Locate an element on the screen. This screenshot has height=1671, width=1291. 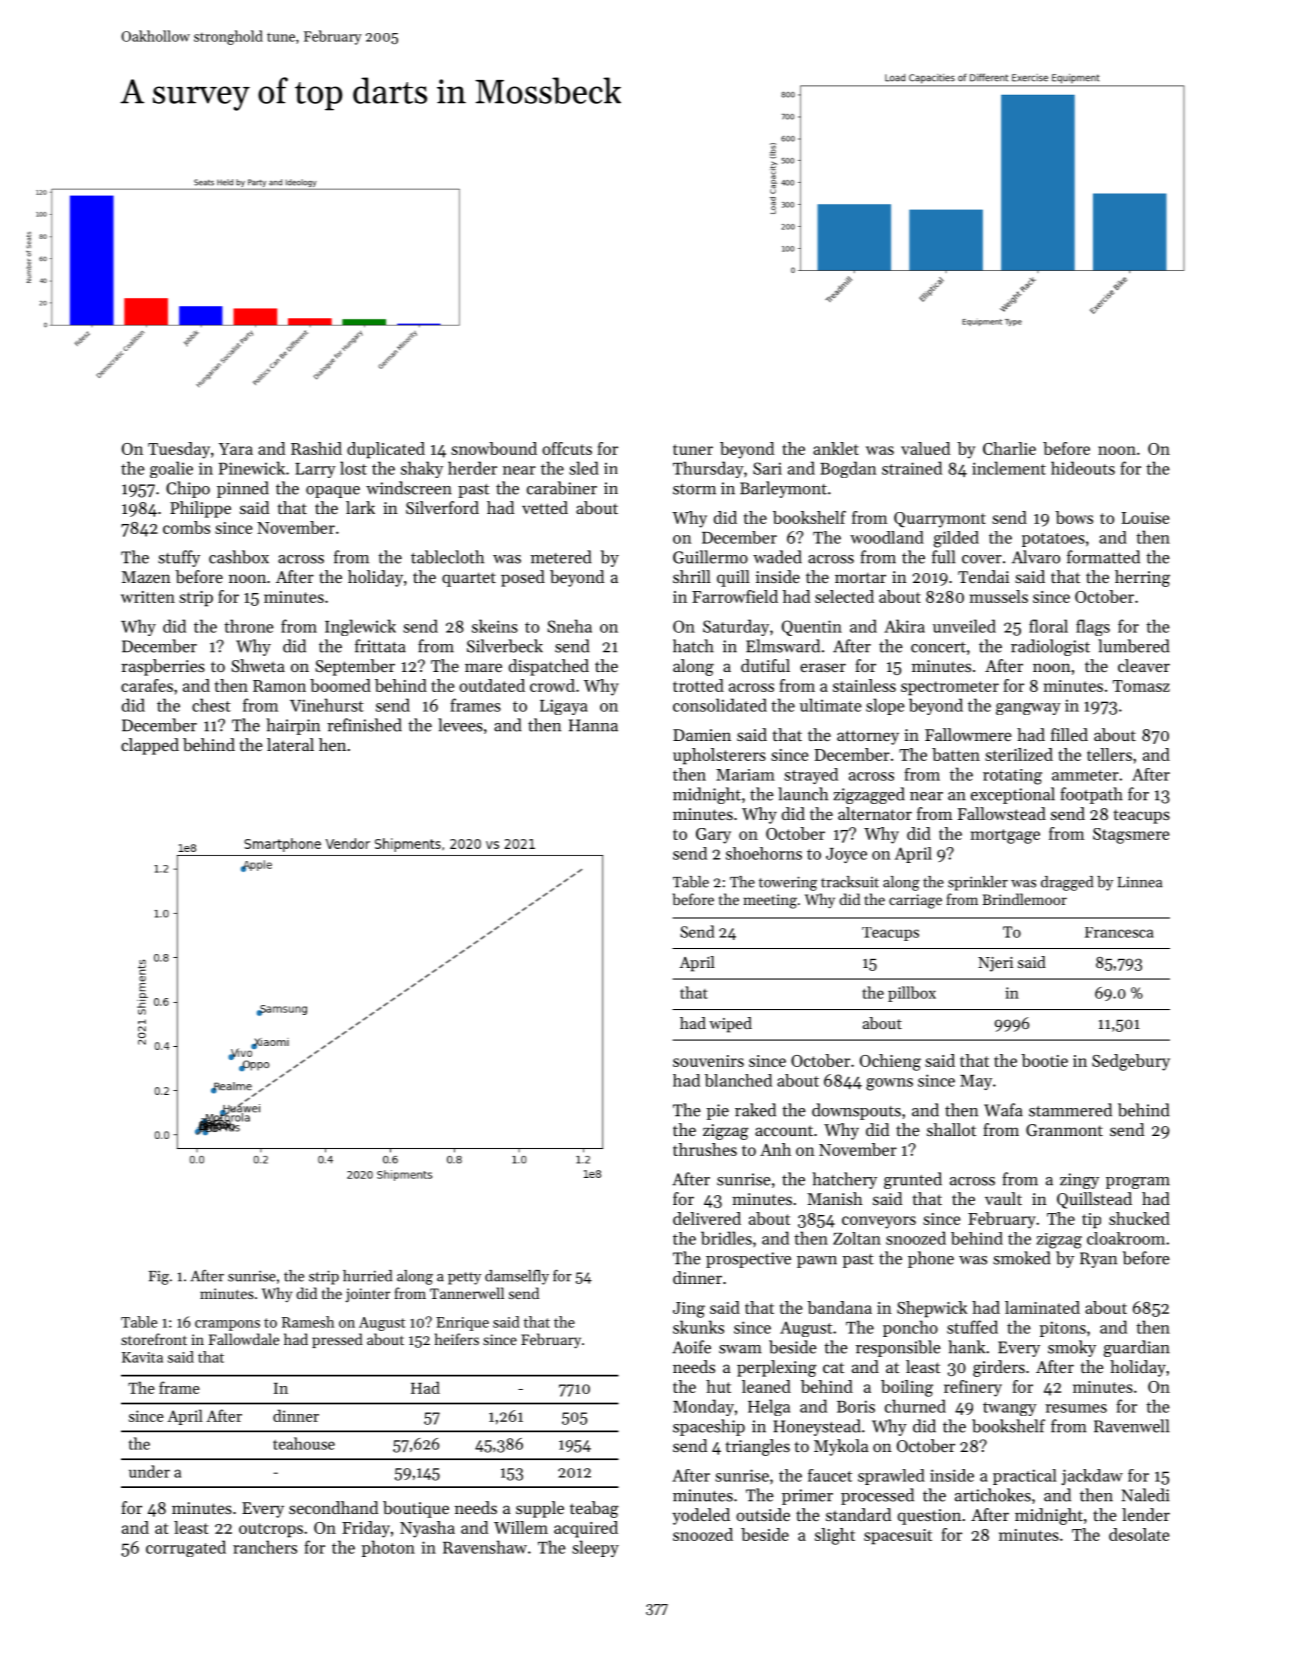
snowbound is located at coordinates (494, 448).
